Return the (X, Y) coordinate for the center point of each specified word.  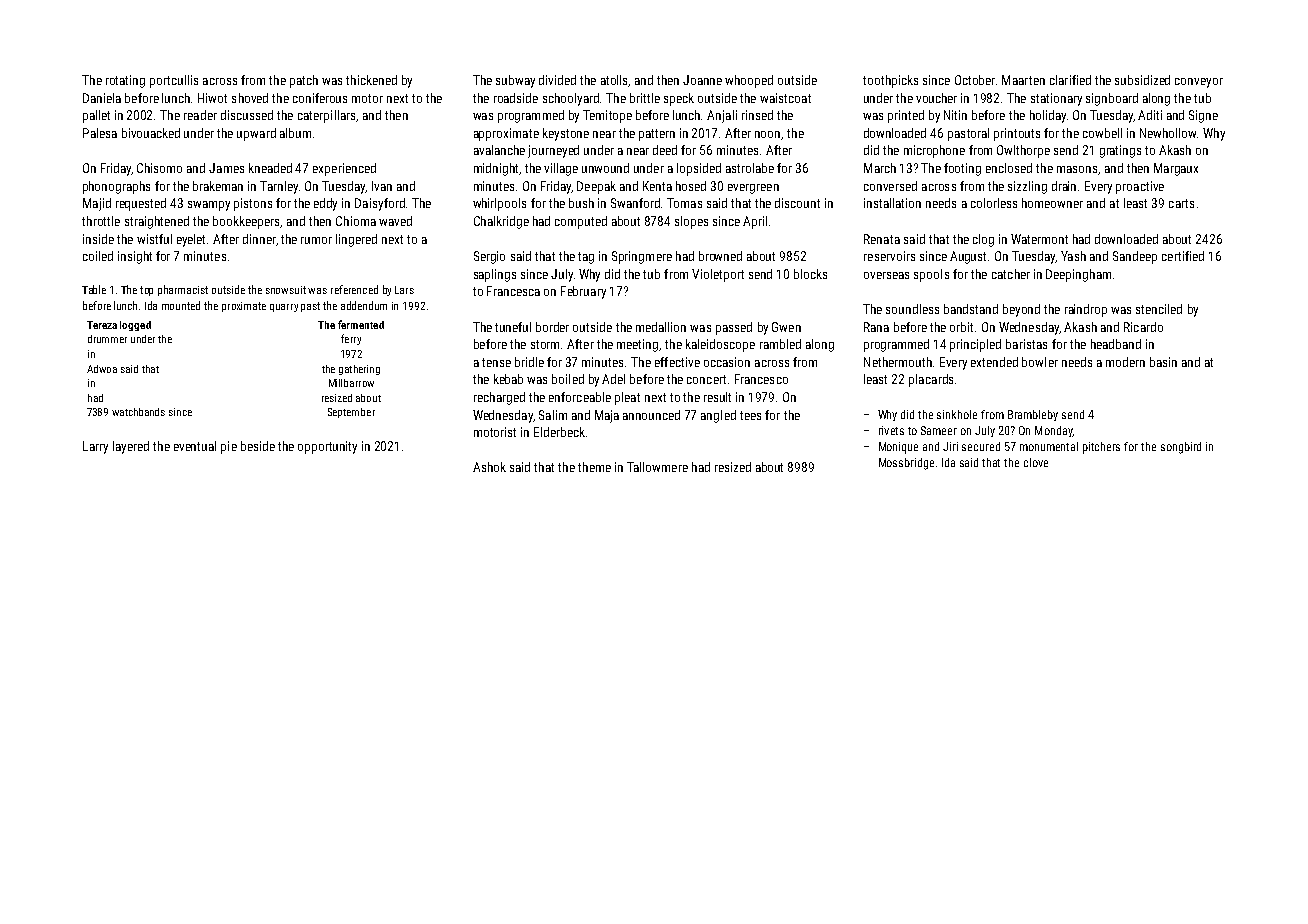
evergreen (753, 189)
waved (395, 221)
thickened (371, 80)
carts (1181, 203)
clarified (1070, 80)
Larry (95, 447)
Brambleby (1033, 415)
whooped (749, 81)
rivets (891, 430)
